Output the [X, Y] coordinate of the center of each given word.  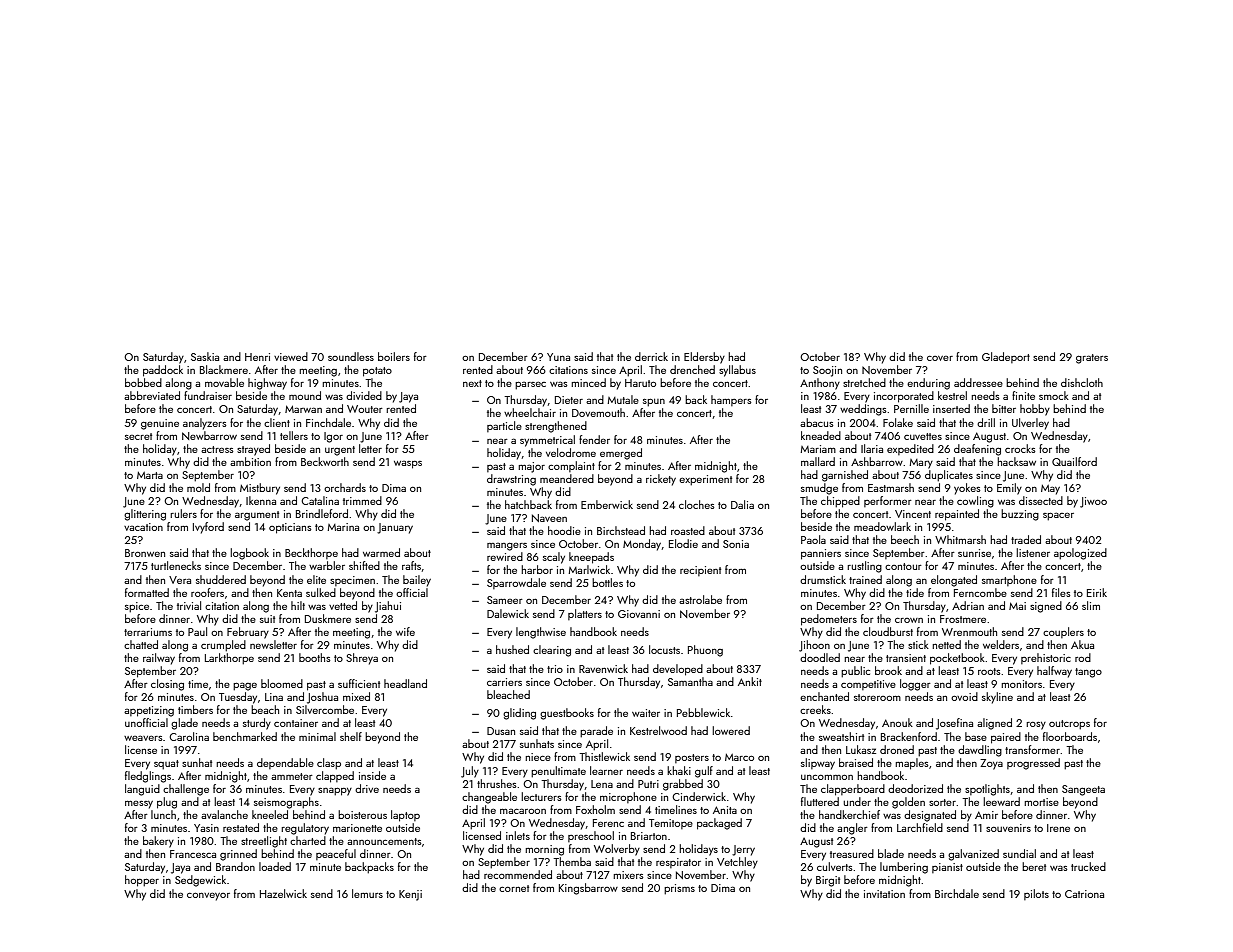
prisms [679, 889]
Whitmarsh [960, 539]
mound [305, 395]
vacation [143, 527]
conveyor [208, 896]
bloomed [282, 683]
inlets [518, 835]
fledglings [148, 777]
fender [594, 439]
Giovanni [639, 614]
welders [1001, 644]
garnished [845, 476]
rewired [505, 556]
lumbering [904, 868]
